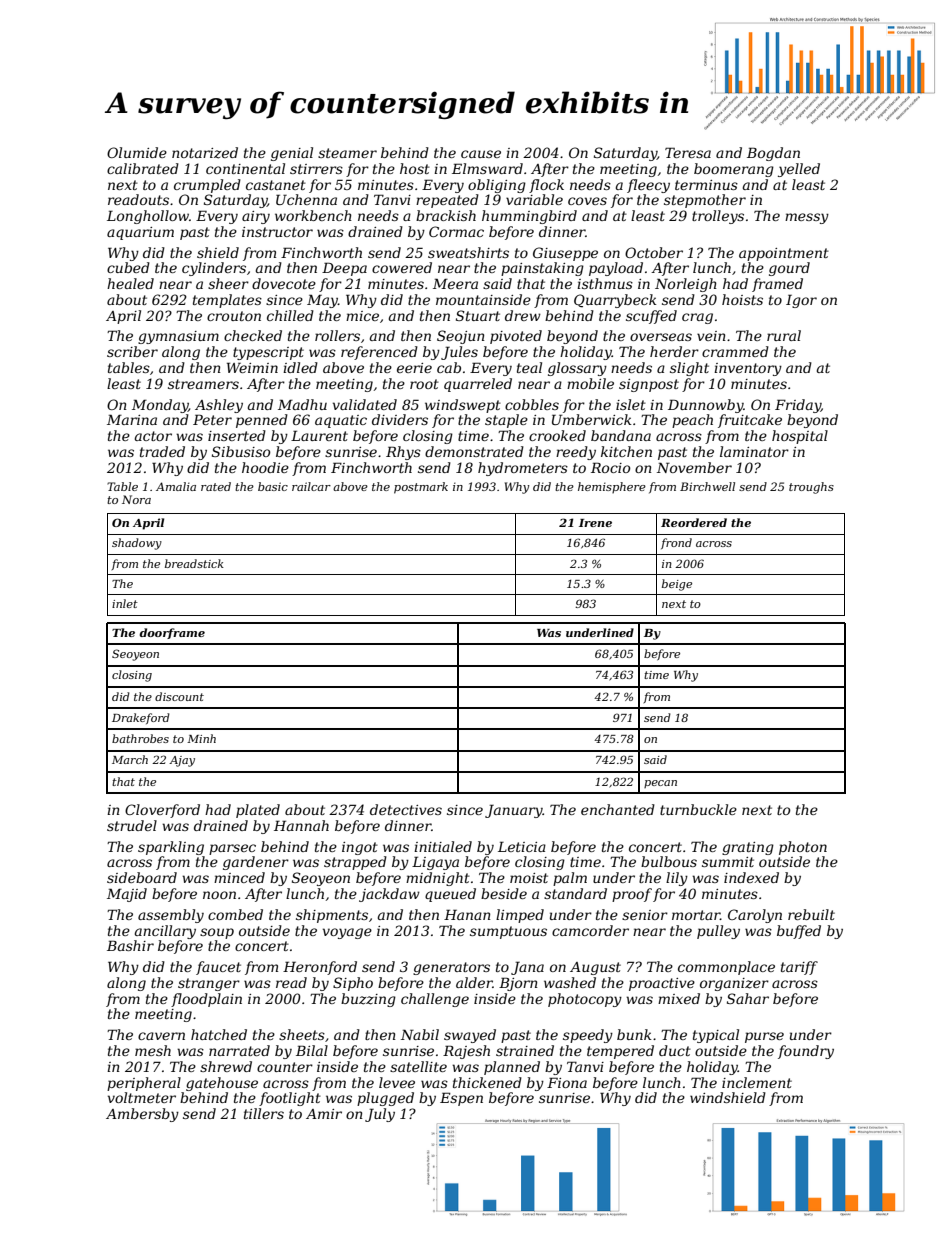 This screenshot has height=1233, width=952. I want to click on Birchwell, so click(707, 486).
